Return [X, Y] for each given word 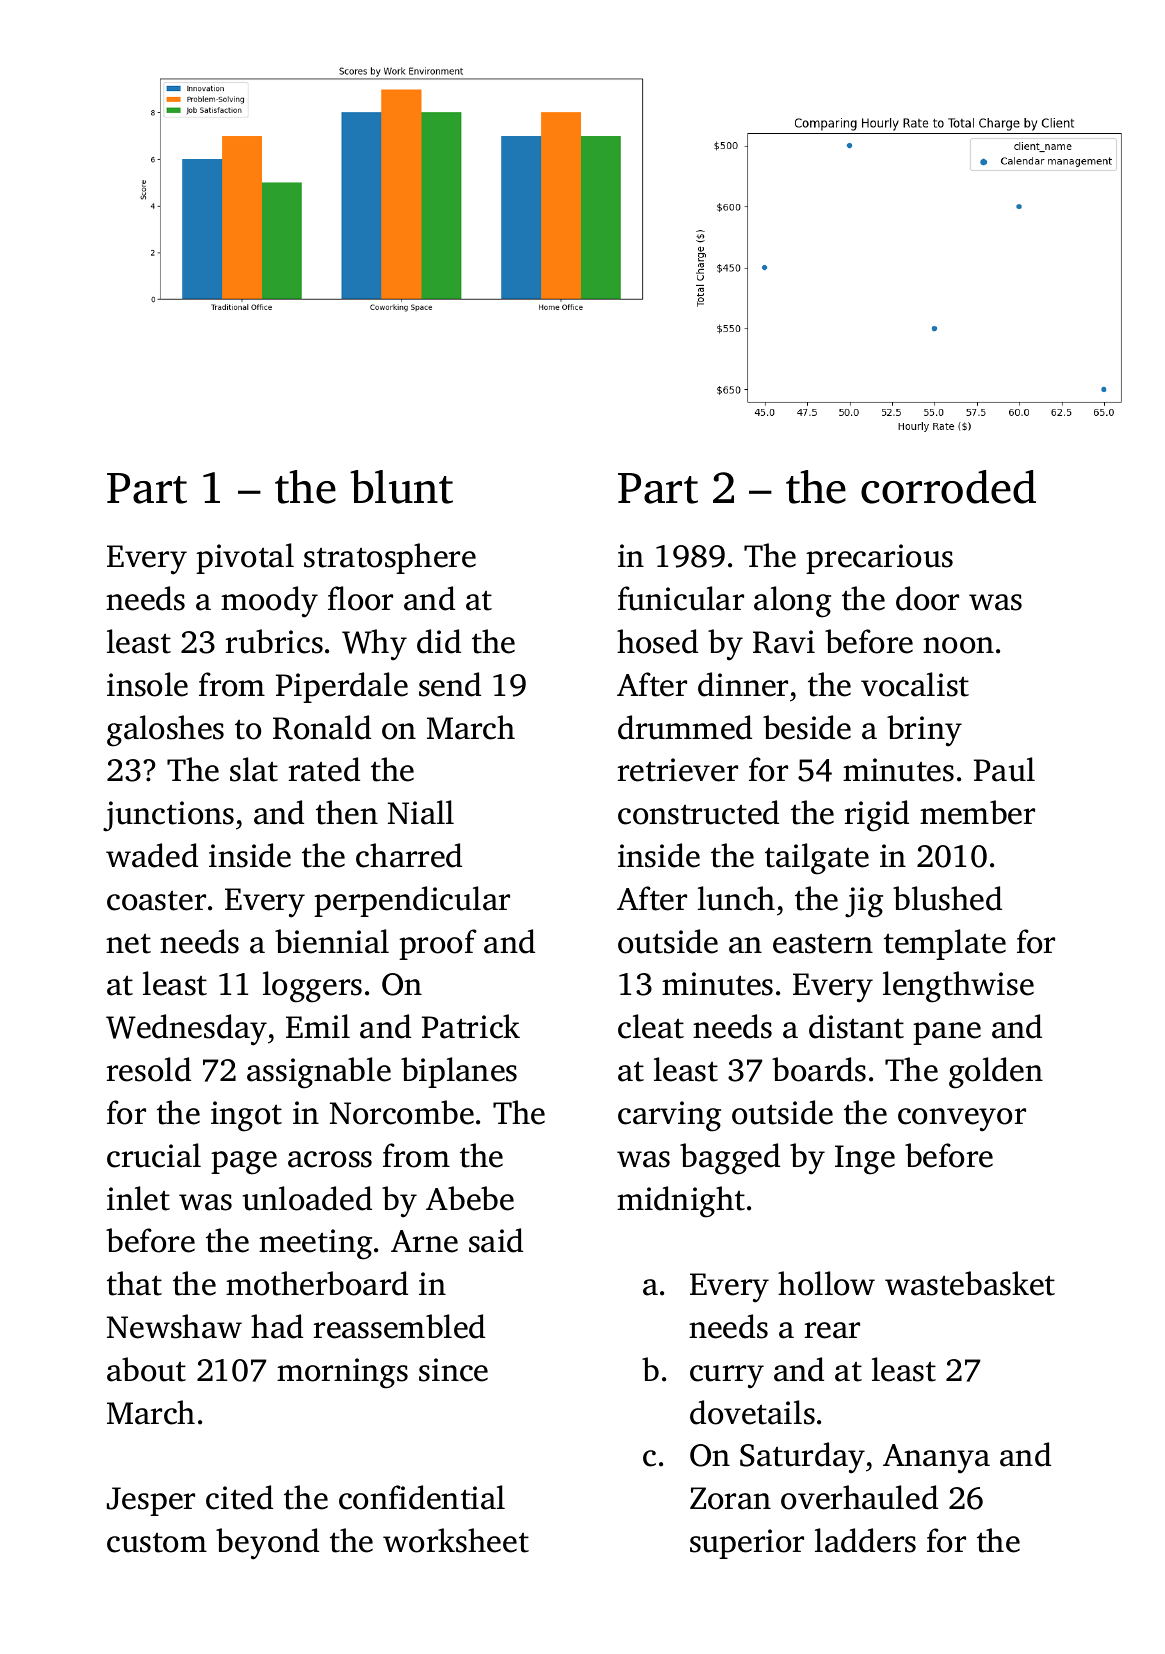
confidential [422, 1497]
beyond [267, 1544]
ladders [865, 1540]
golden [996, 1073]
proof [438, 944]
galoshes [165, 731]
